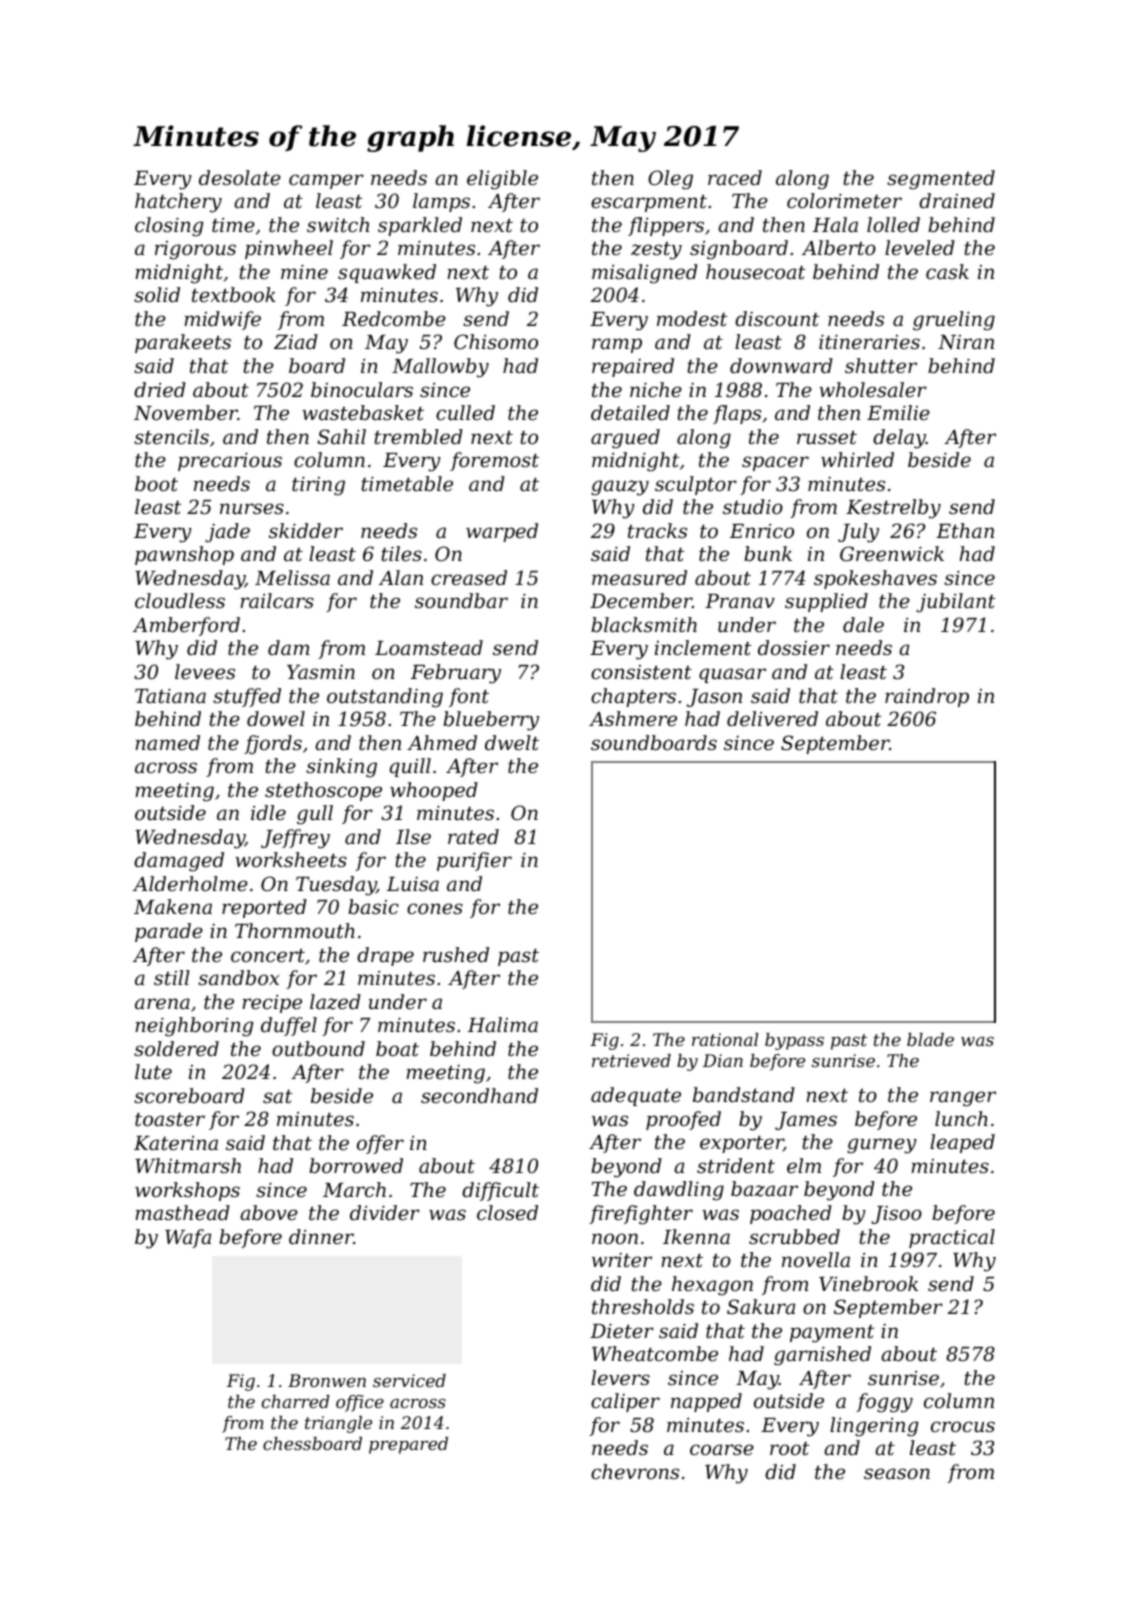 This image has height=1598, width=1130. Describe the element at coordinates (961, 1118) in the image. I see `lunch` at that location.
